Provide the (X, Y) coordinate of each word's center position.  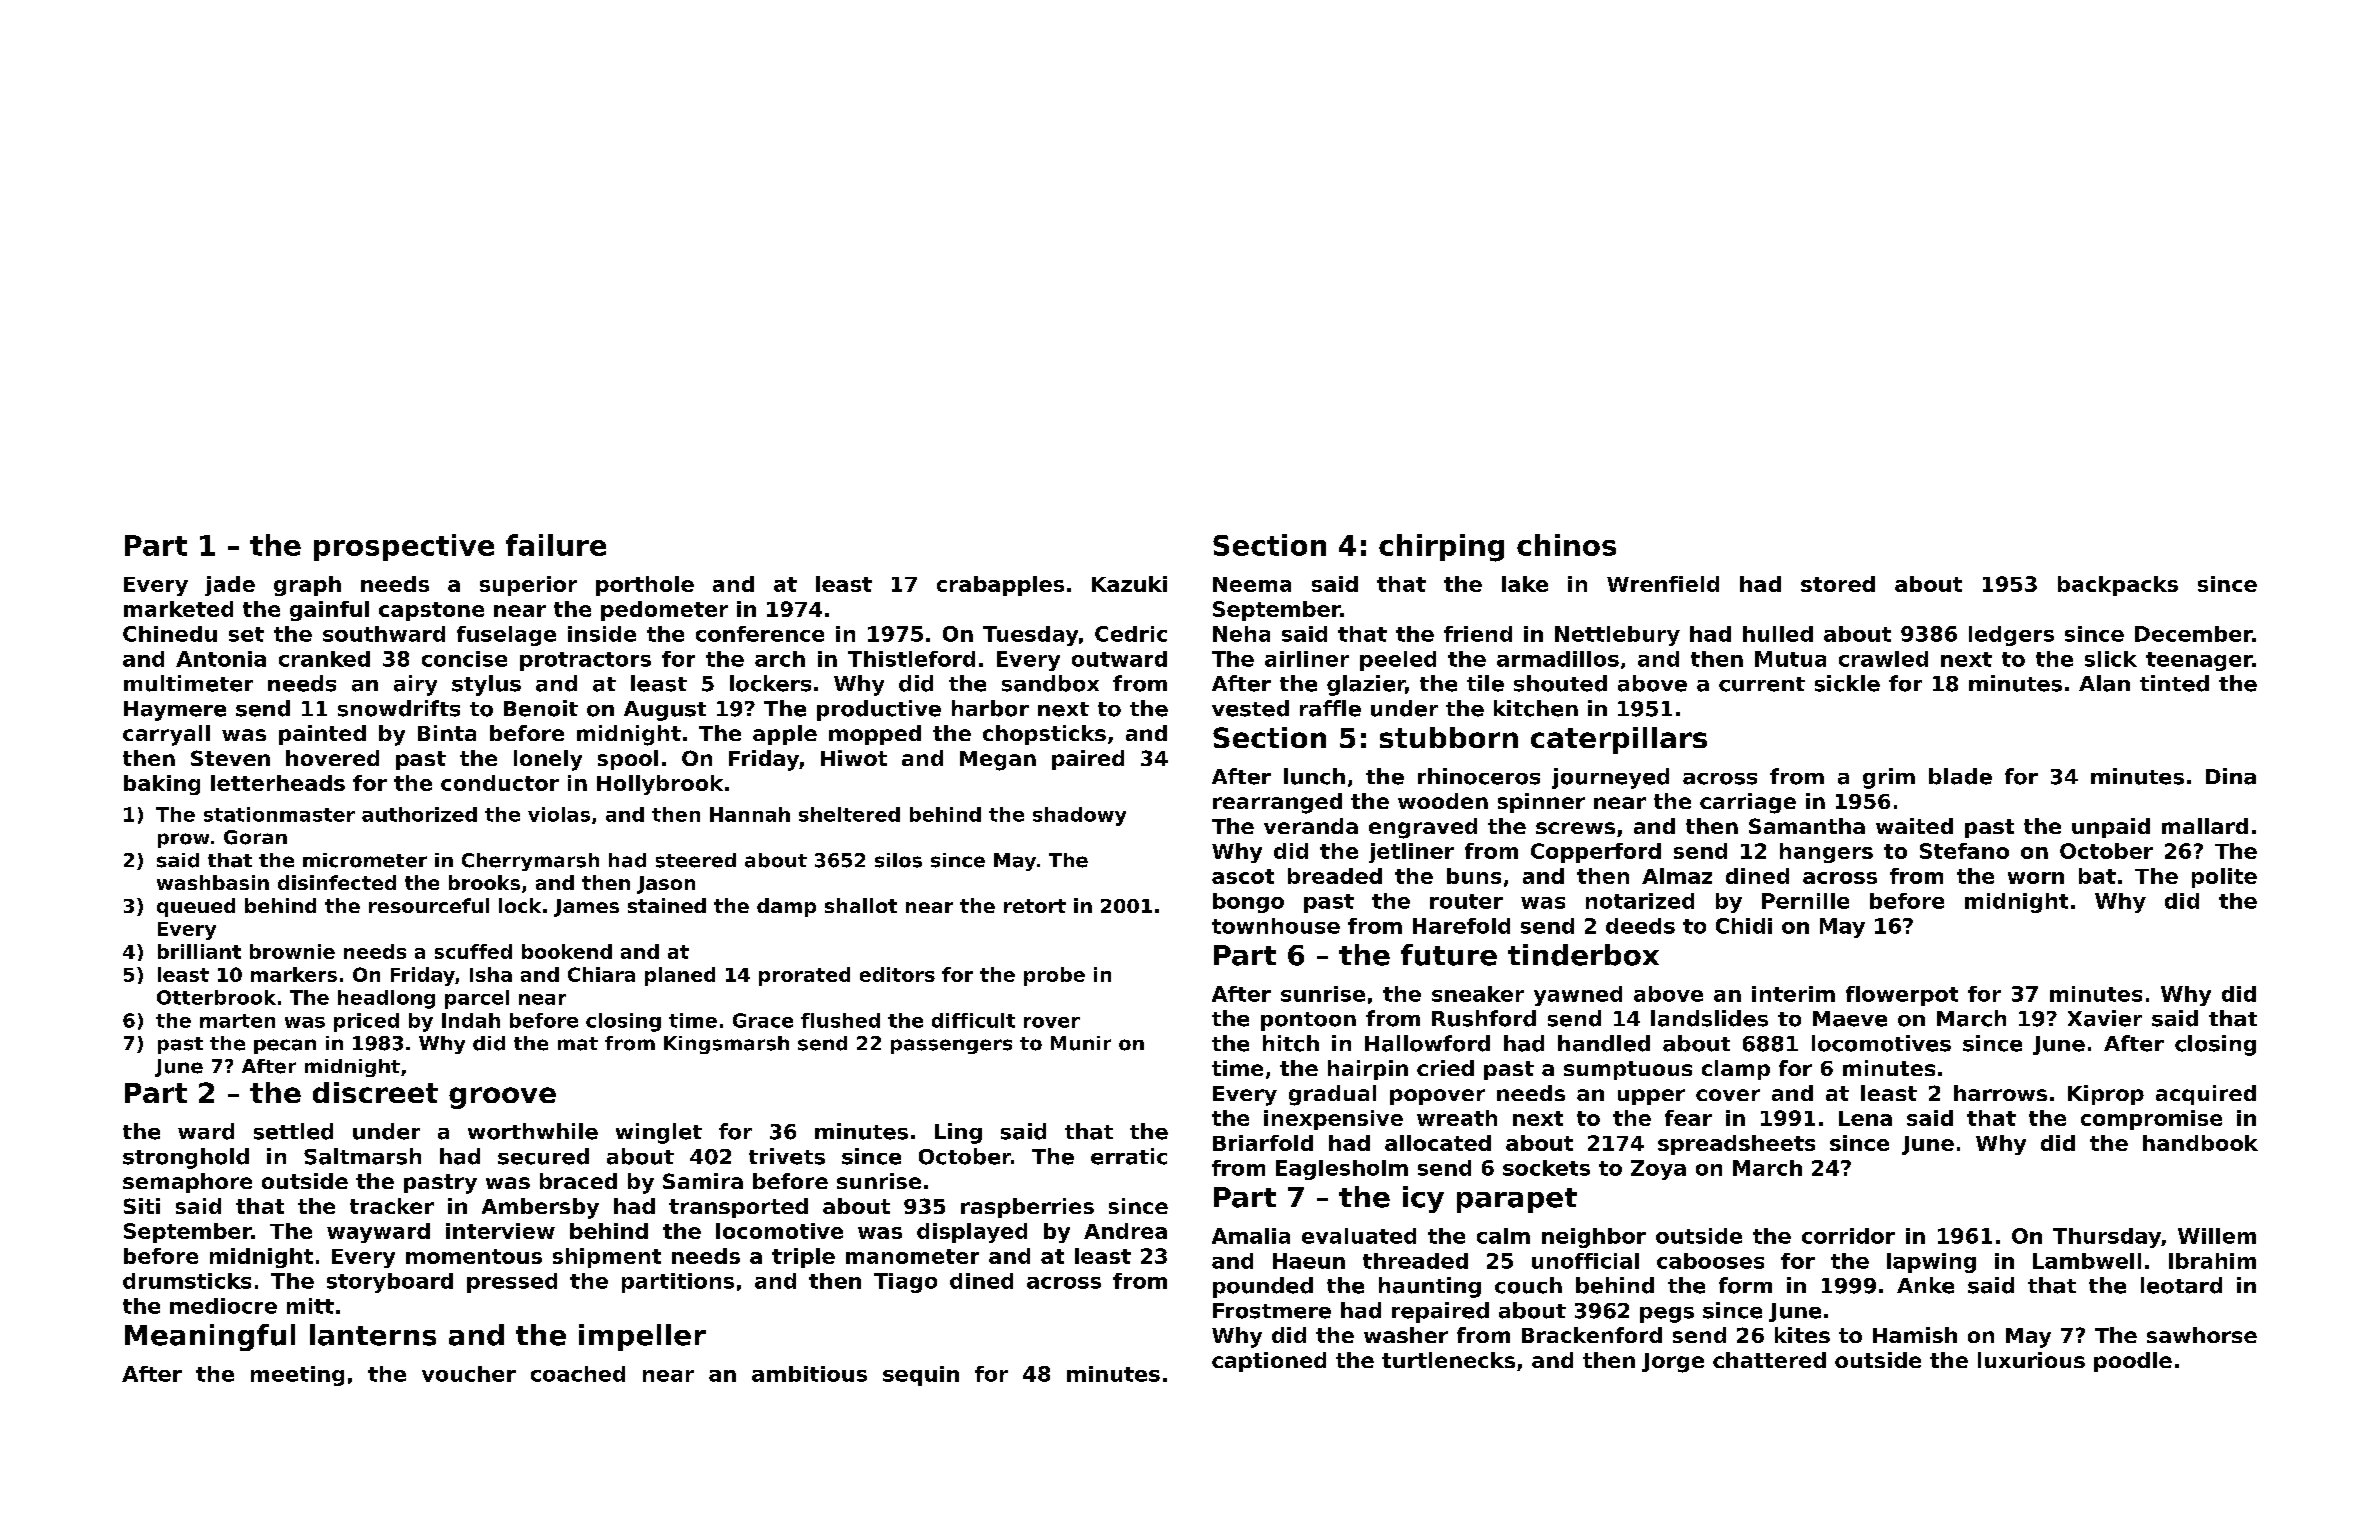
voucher (469, 1374)
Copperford (1596, 853)
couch (1528, 1285)
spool (628, 760)
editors (897, 974)
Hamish (1915, 1335)
